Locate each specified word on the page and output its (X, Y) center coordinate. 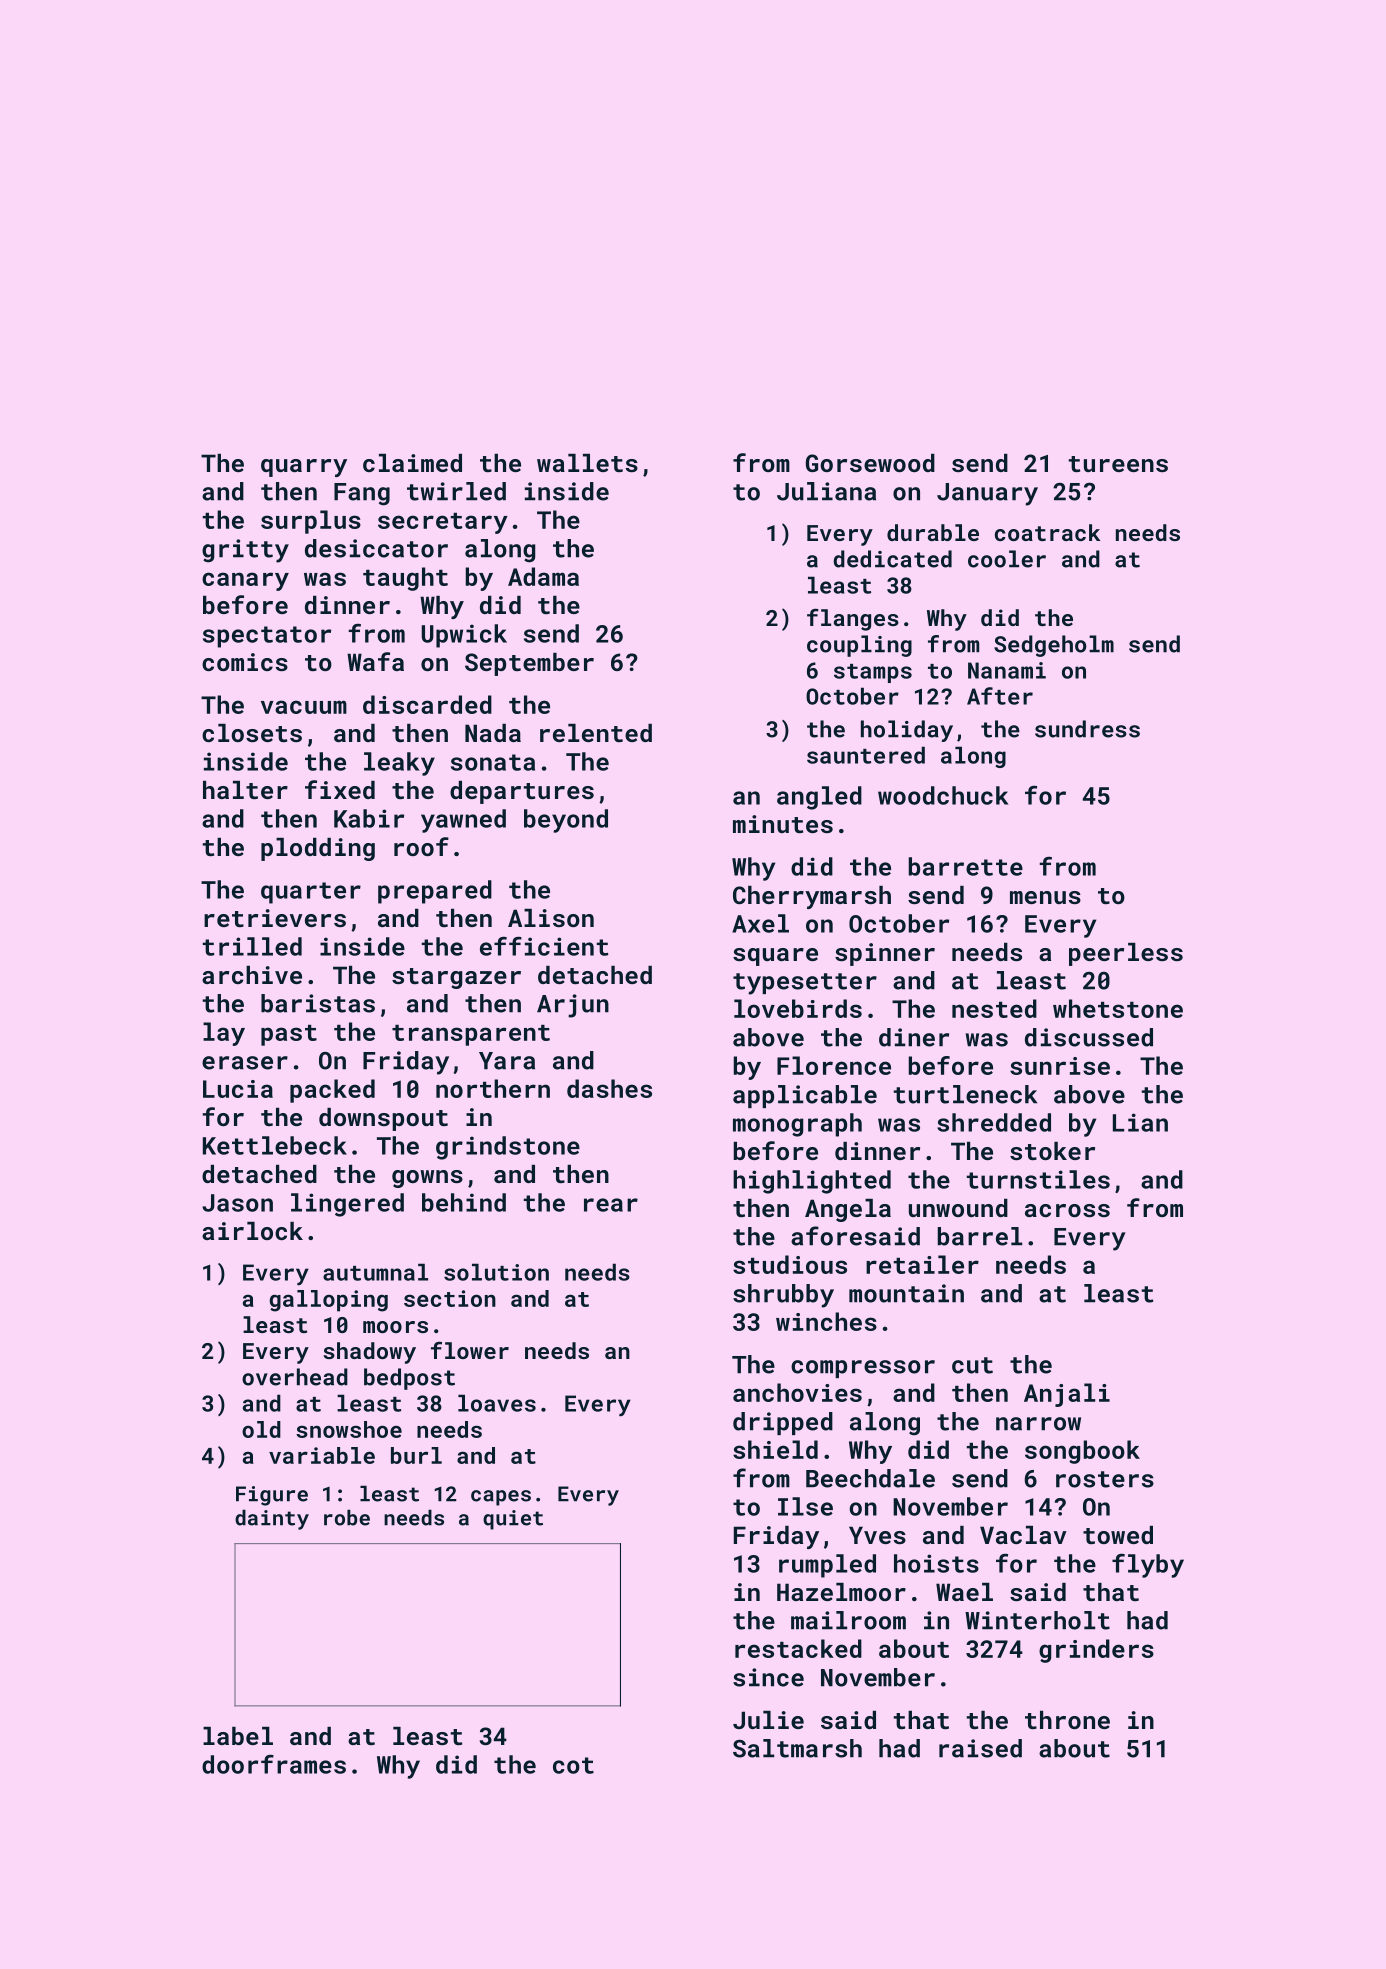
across (1067, 1210)
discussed (1089, 1037)
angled (819, 798)
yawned (463, 821)
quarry (304, 468)
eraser (245, 1063)
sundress (1087, 729)
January (987, 494)
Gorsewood (870, 463)
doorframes (274, 1764)
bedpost (409, 1379)
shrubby (783, 1296)
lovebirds (798, 1008)
